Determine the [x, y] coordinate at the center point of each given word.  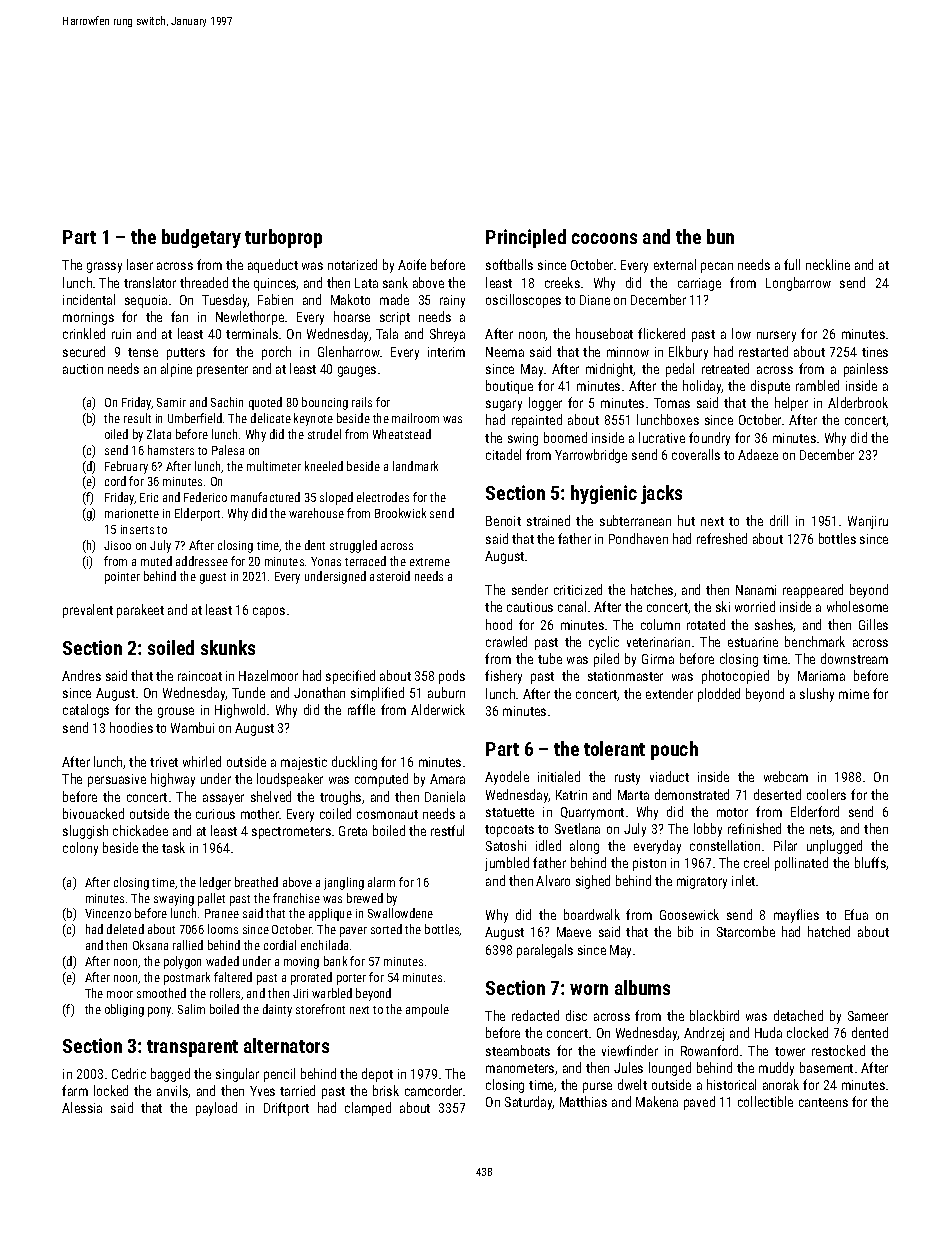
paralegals [545, 951]
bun [720, 236]
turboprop [283, 238]
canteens [823, 1102]
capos [269, 612]
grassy [104, 267]
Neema [505, 352]
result [137, 418]
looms [223, 929]
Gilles [873, 624]
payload [216, 1109]
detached [798, 1015]
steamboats [518, 1050]
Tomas [672, 403]
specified [350, 677]
